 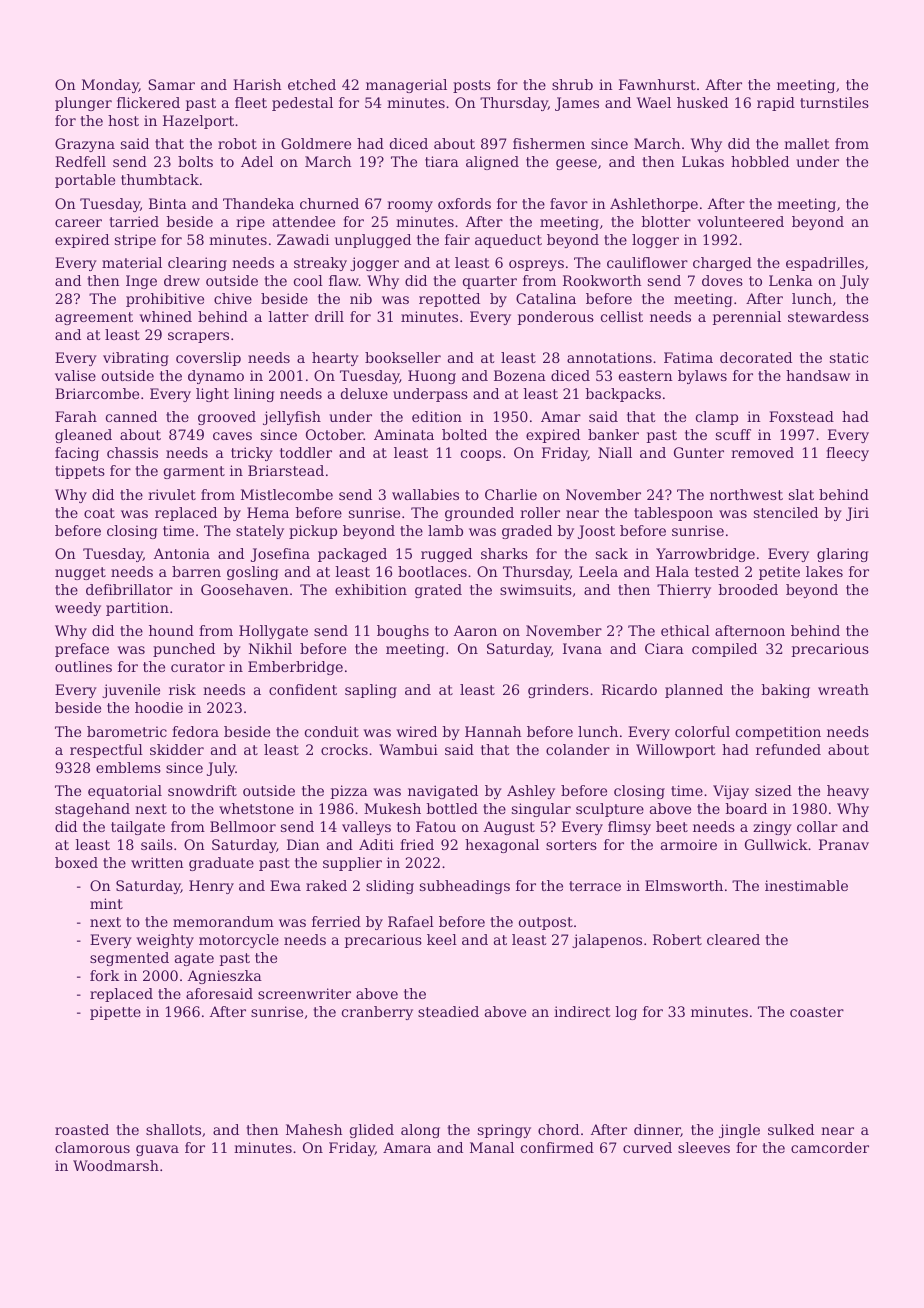 What do you see at coordinates (572, 84) in the document?
I see `shrub` at bounding box center [572, 84].
